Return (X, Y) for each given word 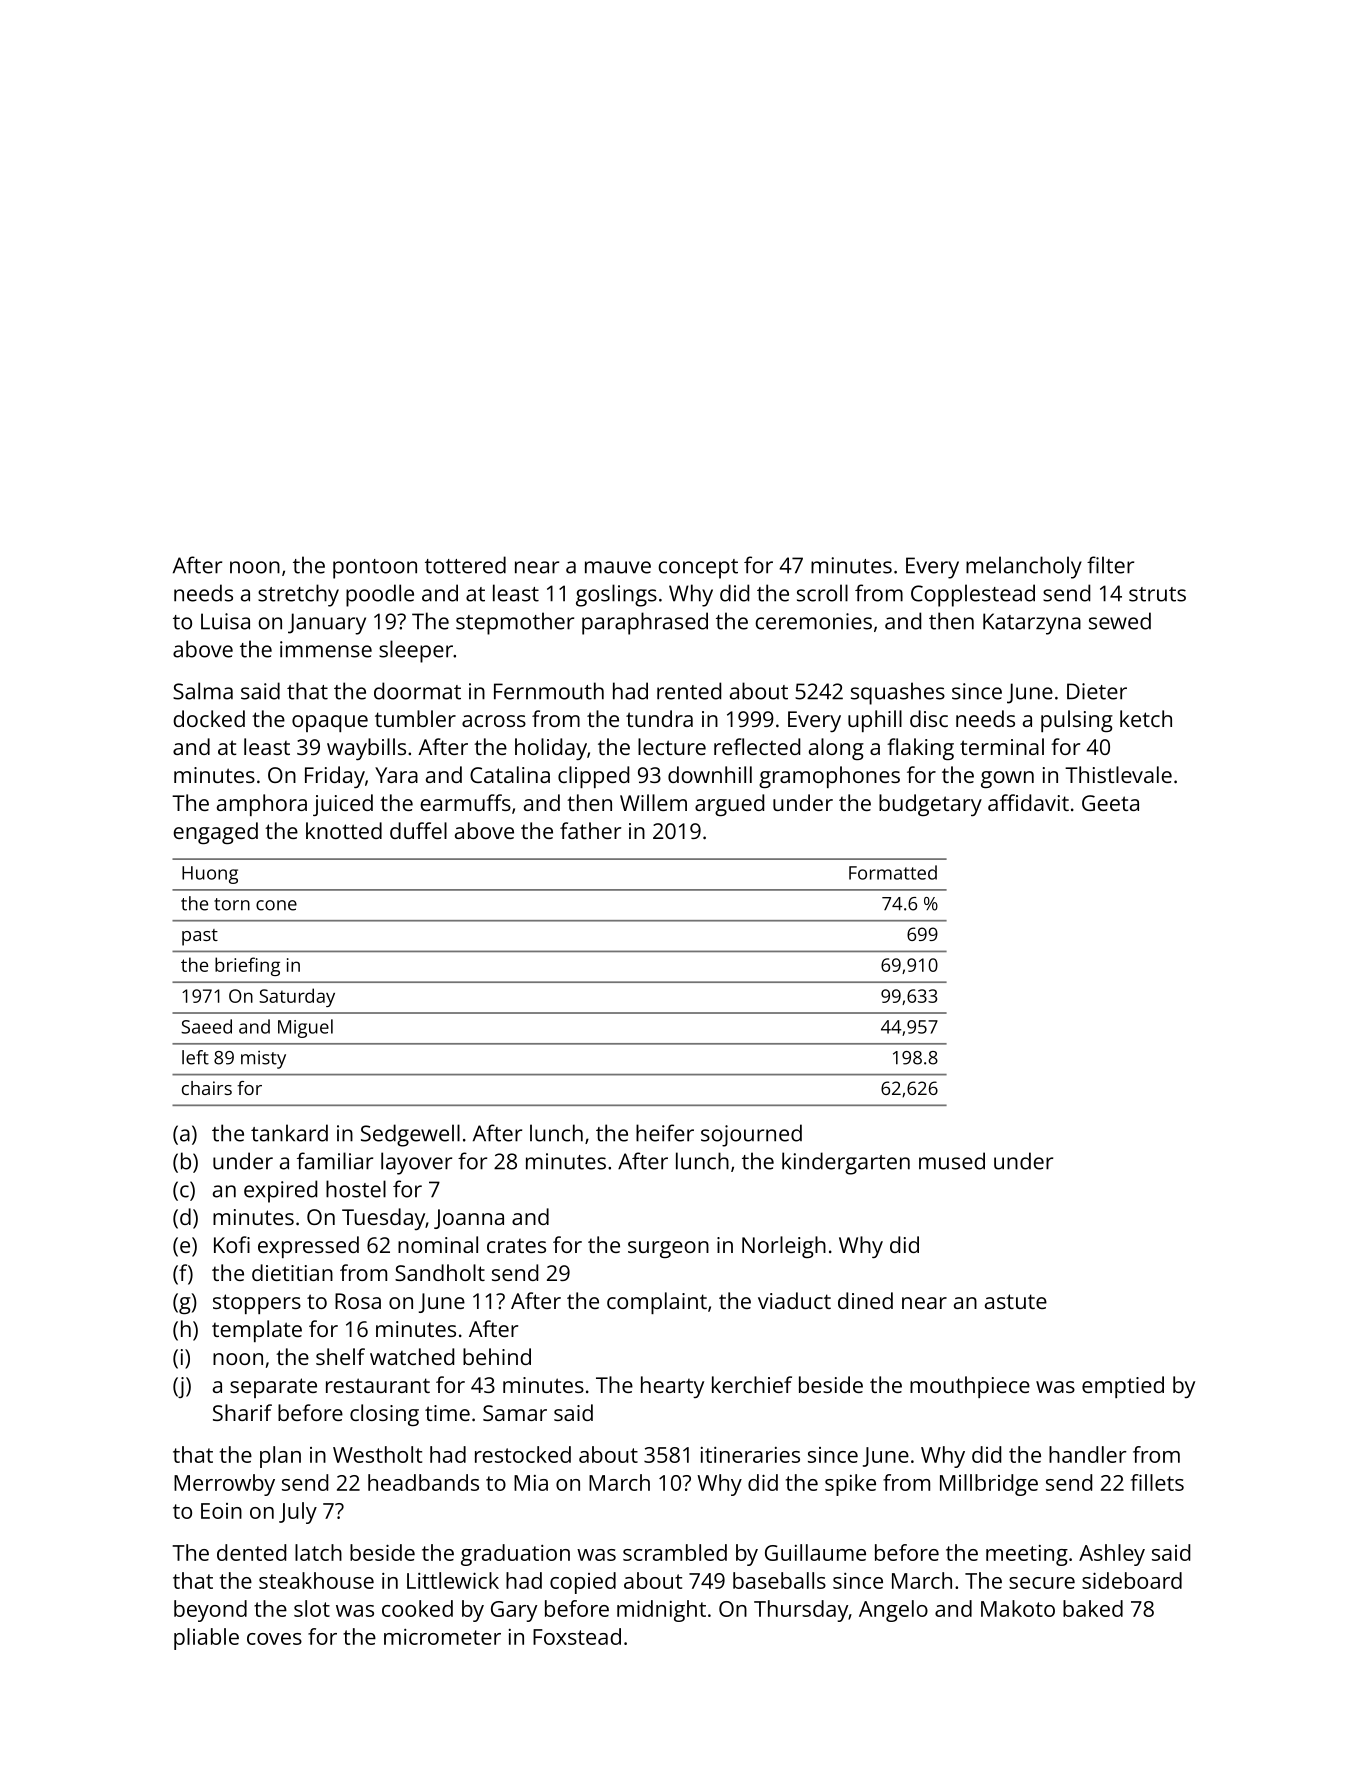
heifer (665, 1133)
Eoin (221, 1511)
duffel (418, 830)
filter (1110, 565)
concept (698, 569)
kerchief (752, 1384)
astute (1016, 1301)
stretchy (298, 595)
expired (280, 1191)
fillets (1157, 1482)
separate (273, 1388)
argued (729, 805)
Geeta (1110, 803)
